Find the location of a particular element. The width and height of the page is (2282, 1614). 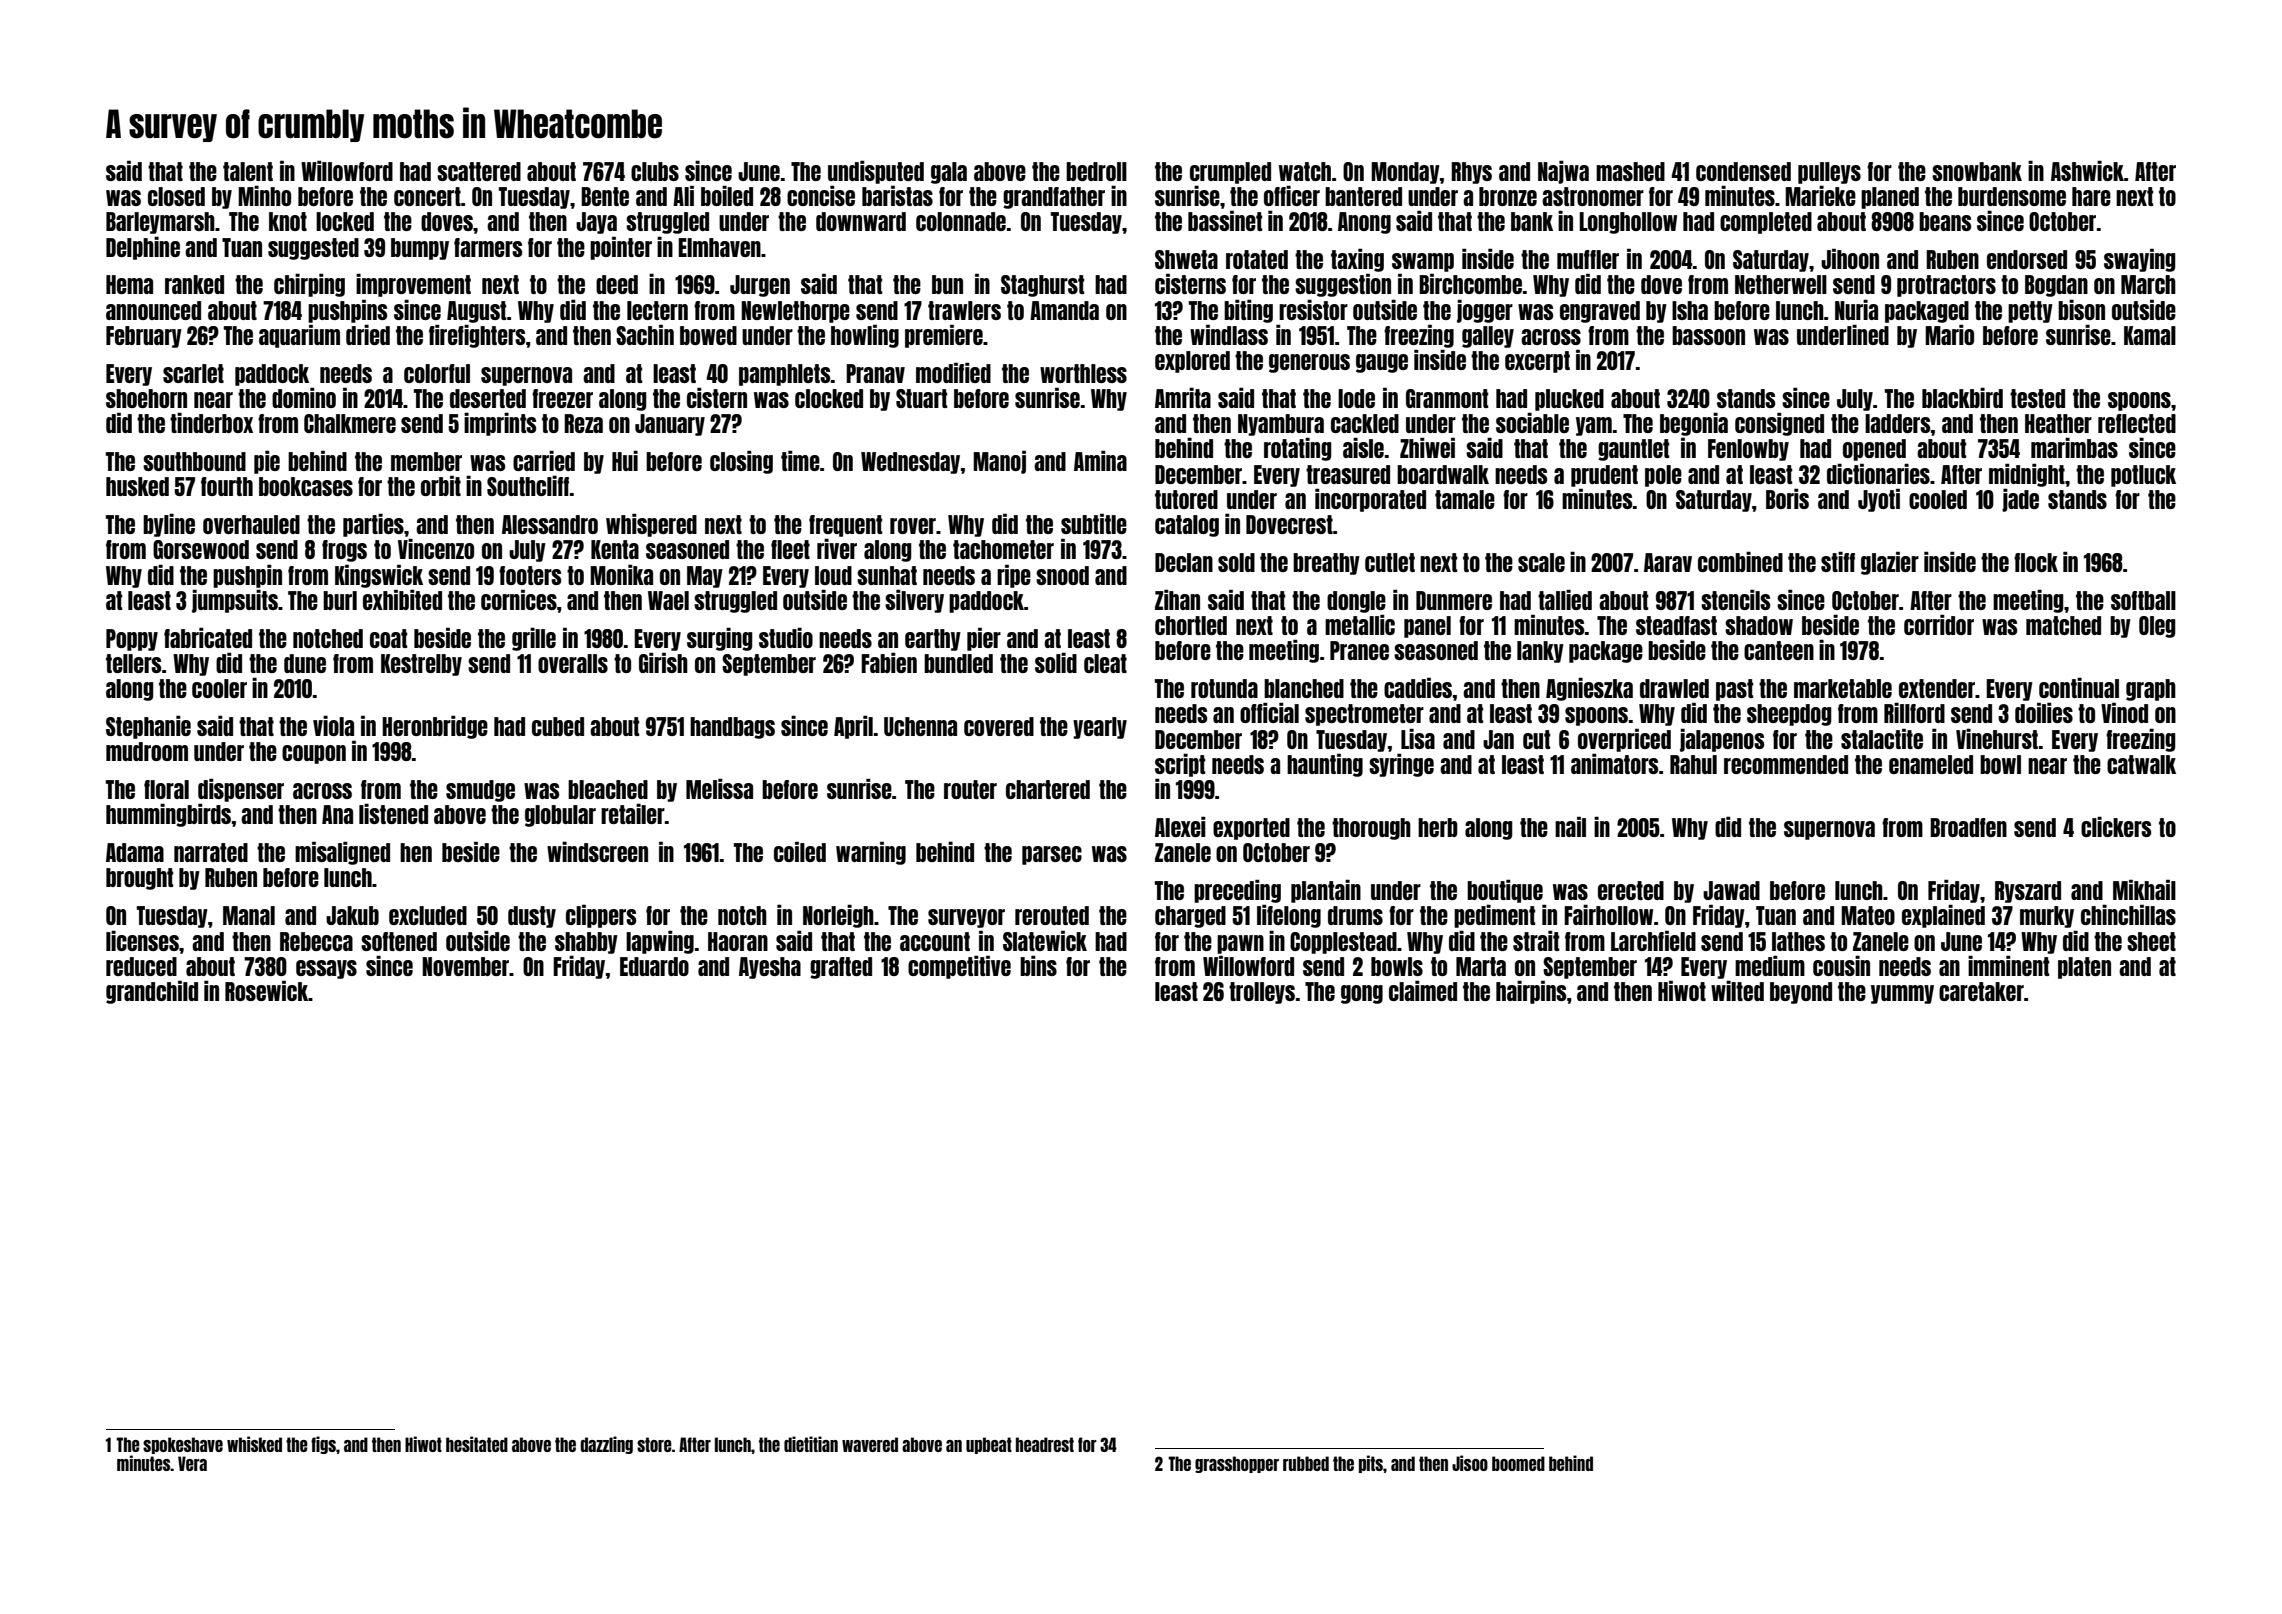

exported is located at coordinates (1251, 829).
